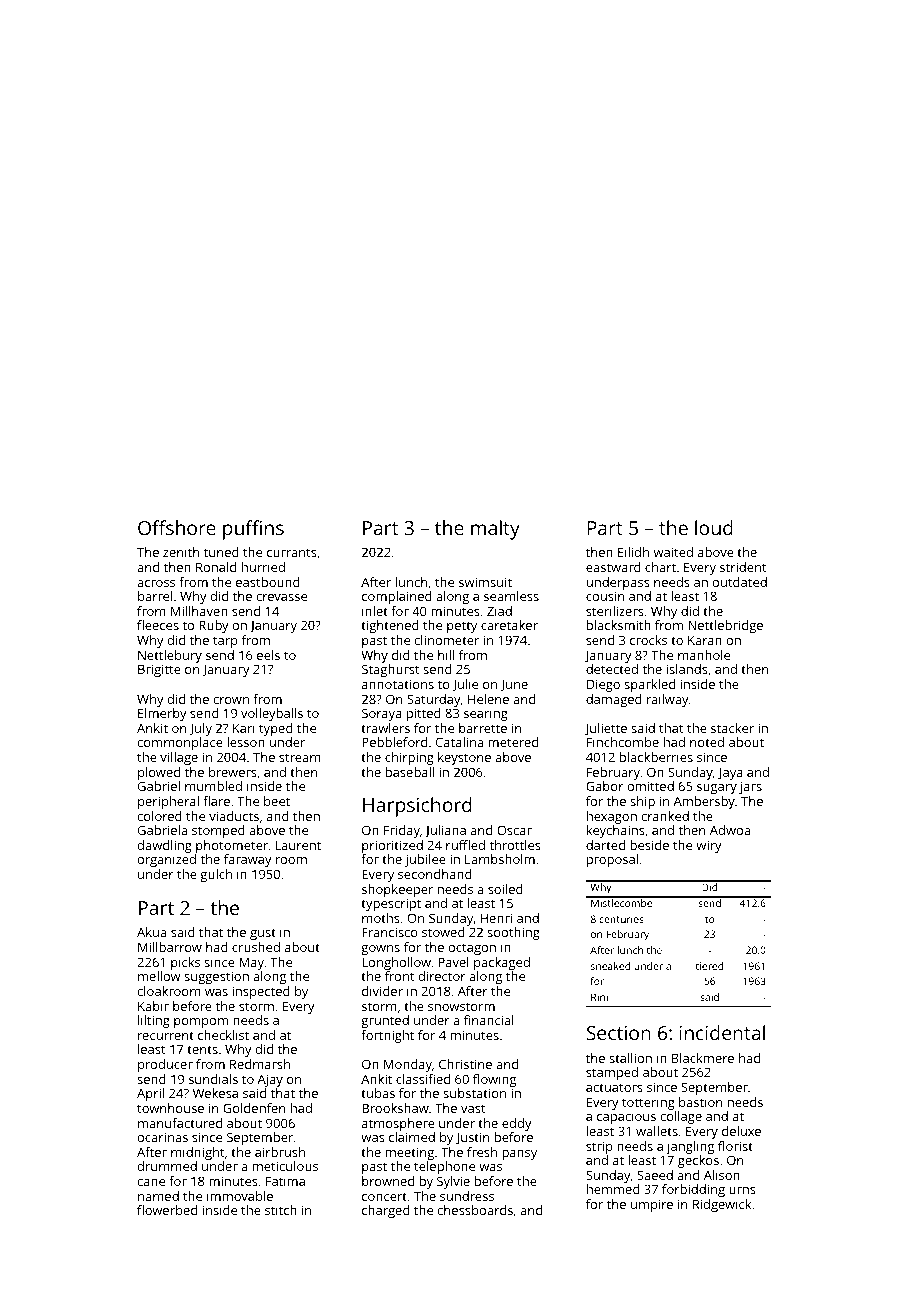 The image size is (908, 1316). What do you see at coordinates (384, 1196) in the image?
I see `concert` at bounding box center [384, 1196].
